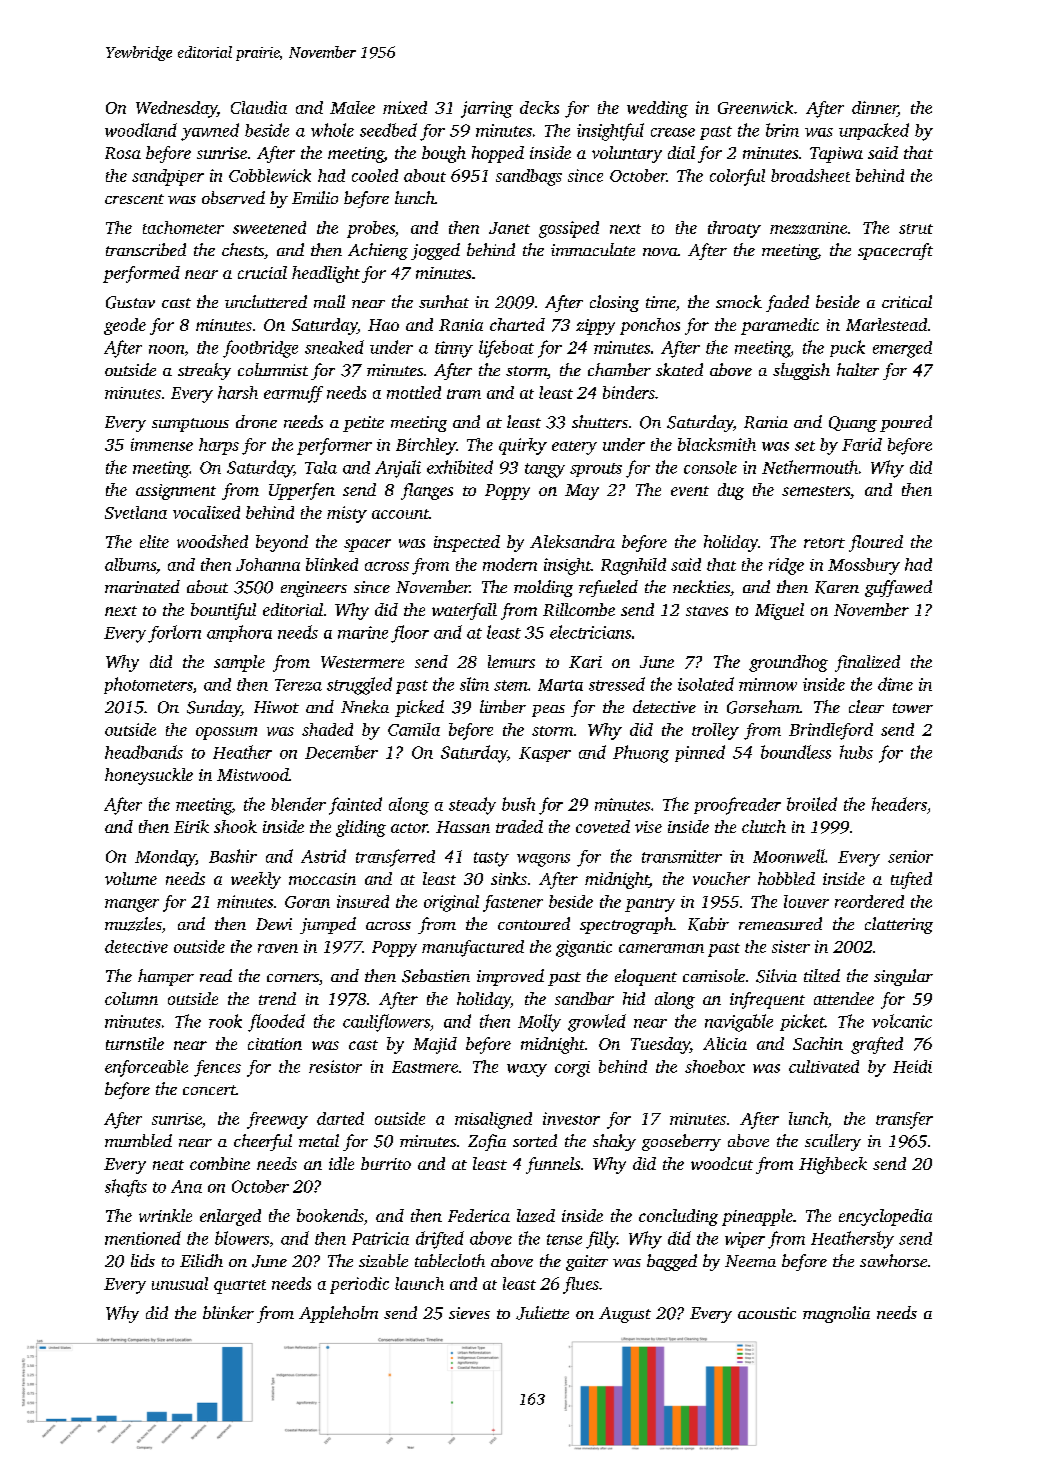 Image resolution: width=1037 pixels, height=1473 pixels. What do you see at coordinates (136, 512) in the page?
I see `Svetlana` at bounding box center [136, 512].
